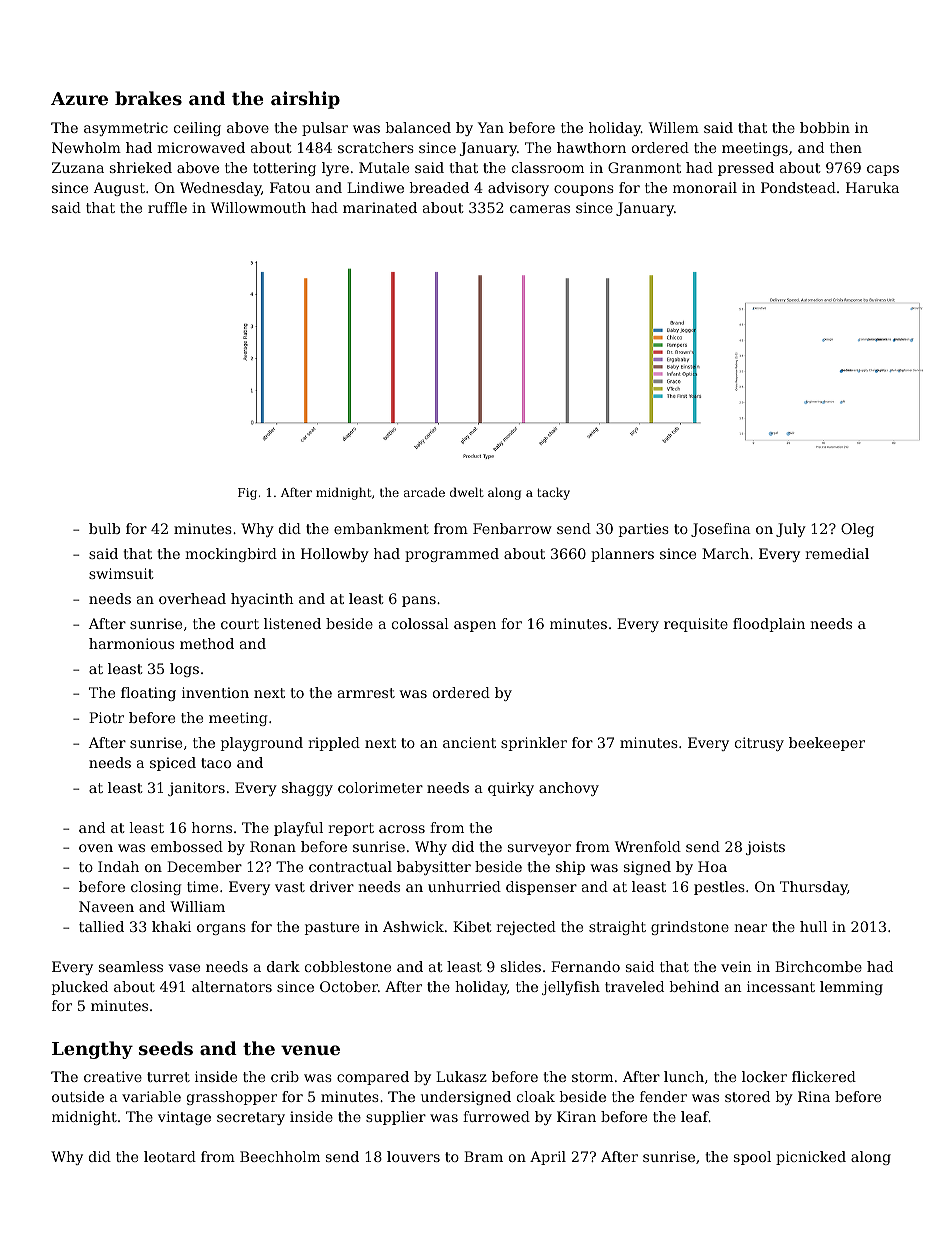 Image resolution: width=952 pixels, height=1233 pixels. I want to click on floodplain, so click(769, 625).
